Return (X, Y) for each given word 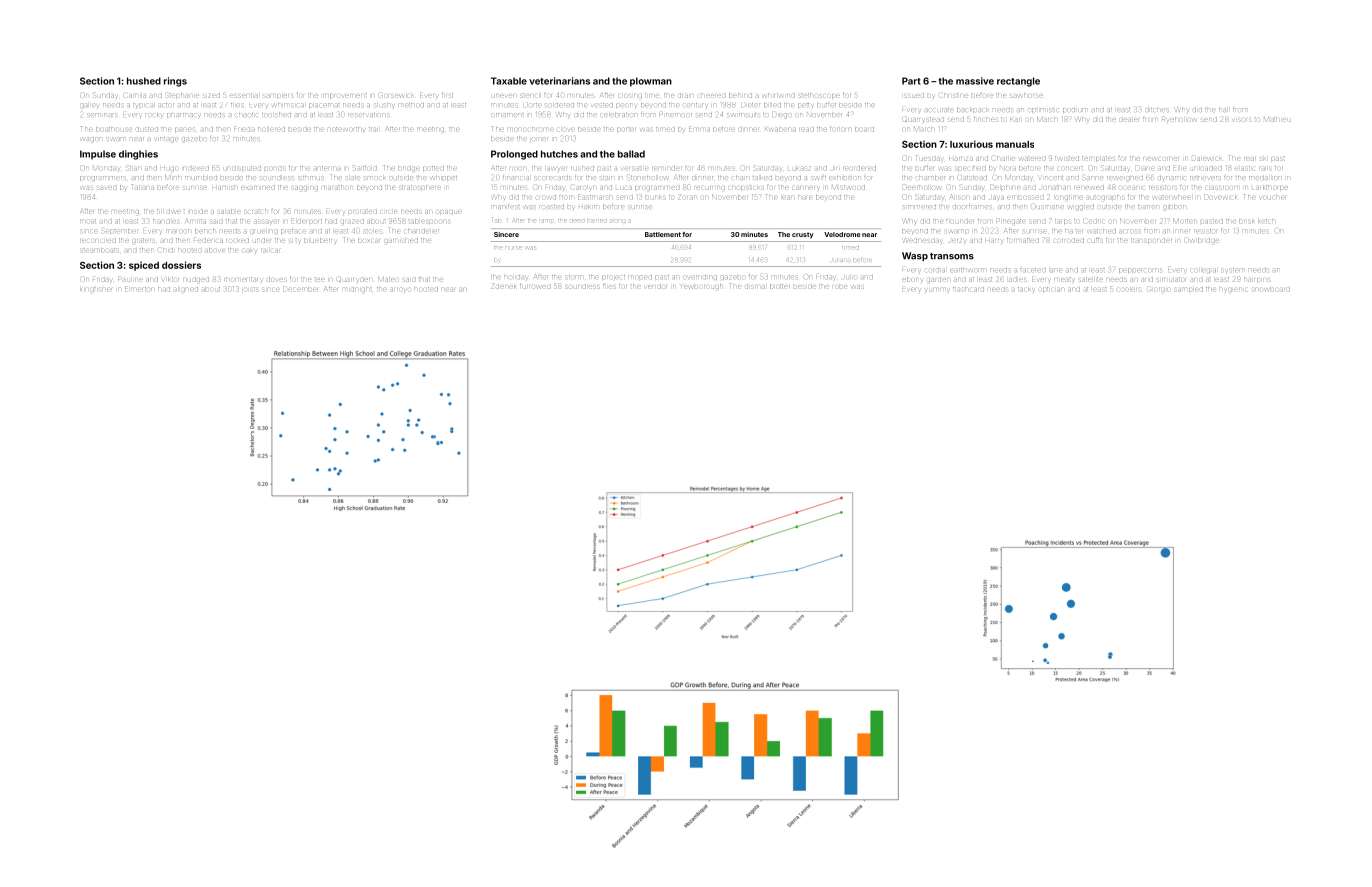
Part (911, 81)
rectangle (1018, 82)
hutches (559, 154)
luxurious (971, 144)
